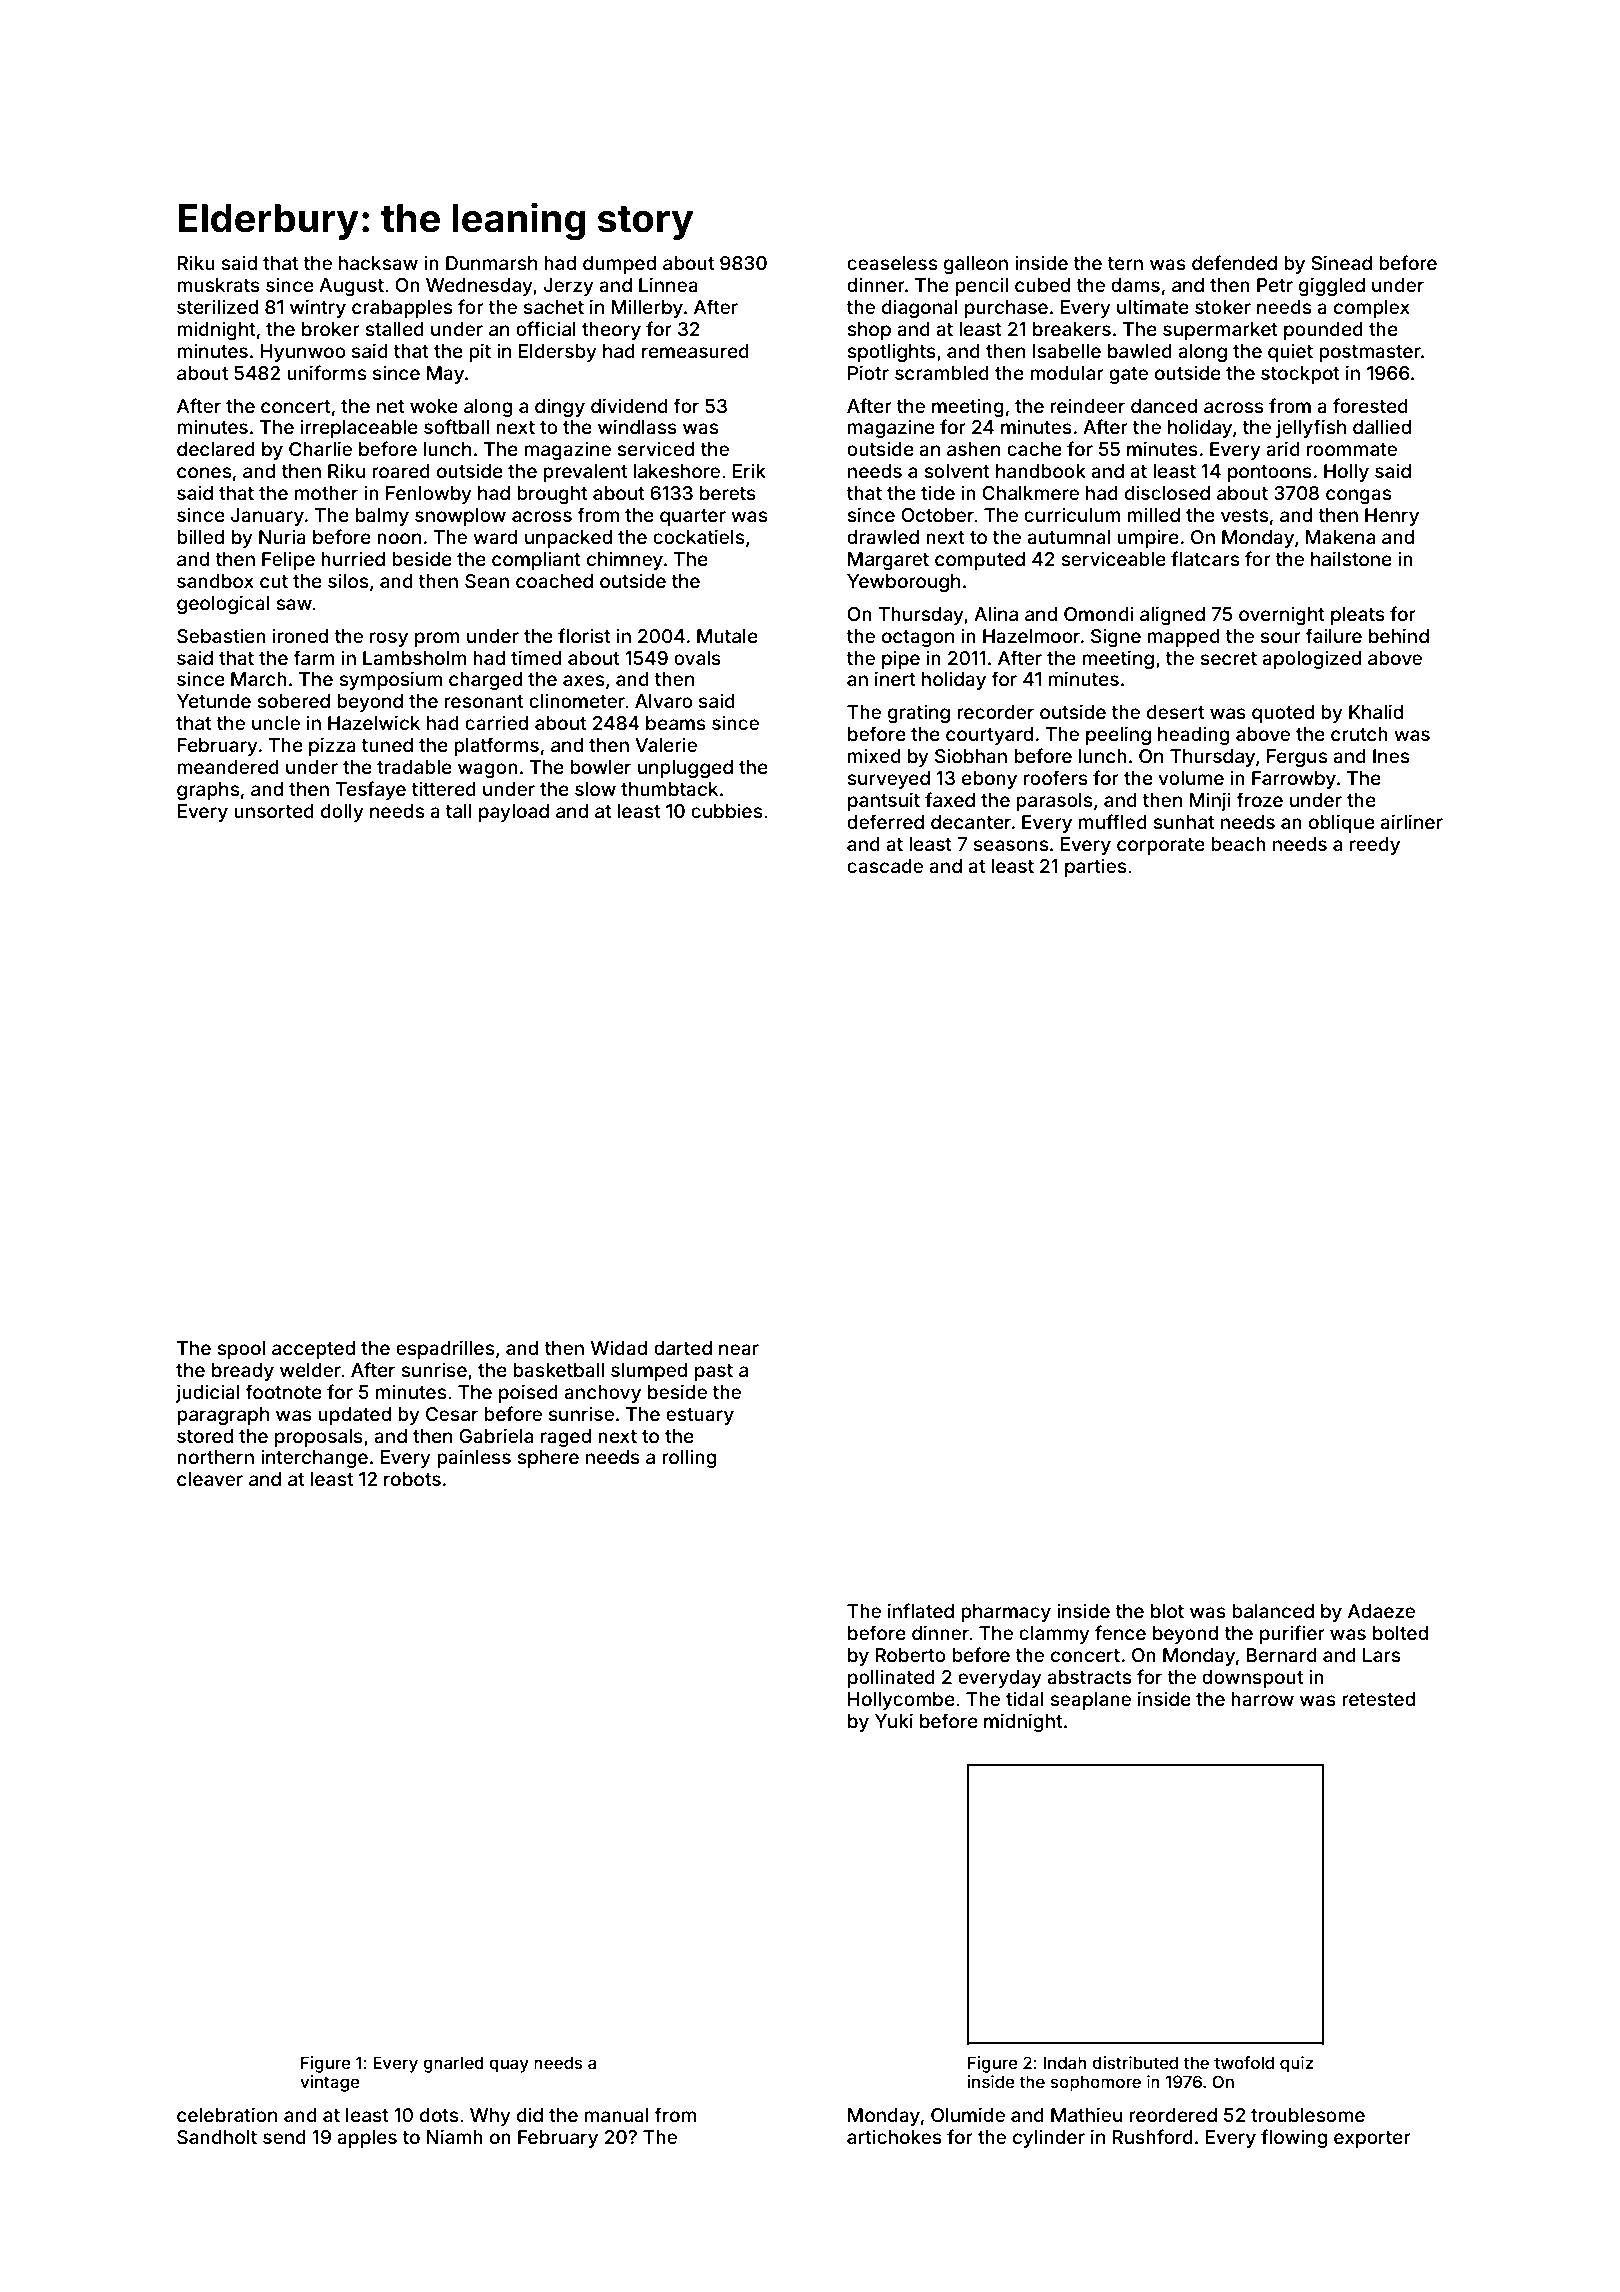 The image size is (1620, 2292). I want to click on Sinead, so click(1341, 262).
